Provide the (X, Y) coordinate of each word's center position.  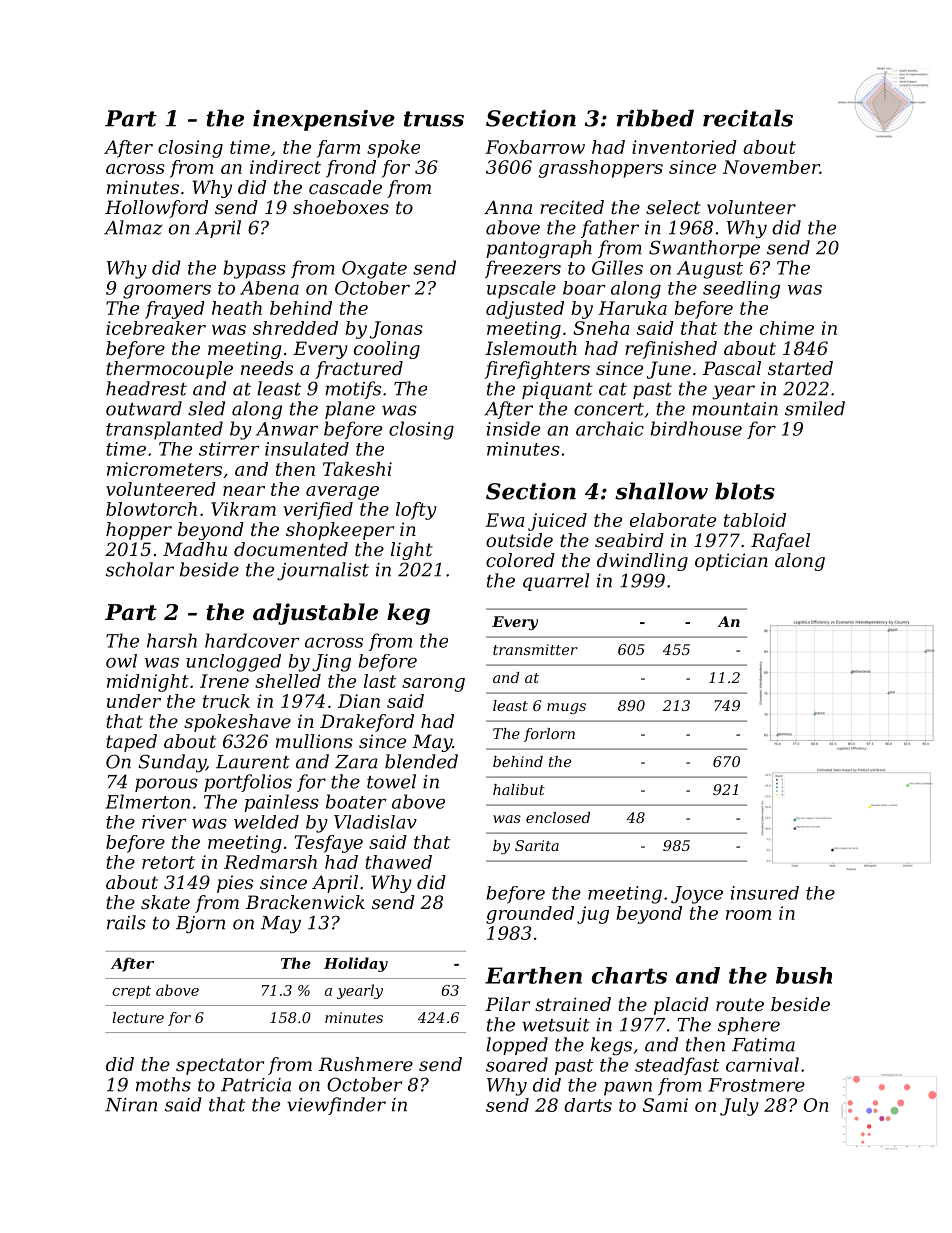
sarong (433, 685)
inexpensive (324, 120)
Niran (131, 1105)
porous (166, 785)
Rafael (780, 542)
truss (434, 119)
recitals (748, 118)
